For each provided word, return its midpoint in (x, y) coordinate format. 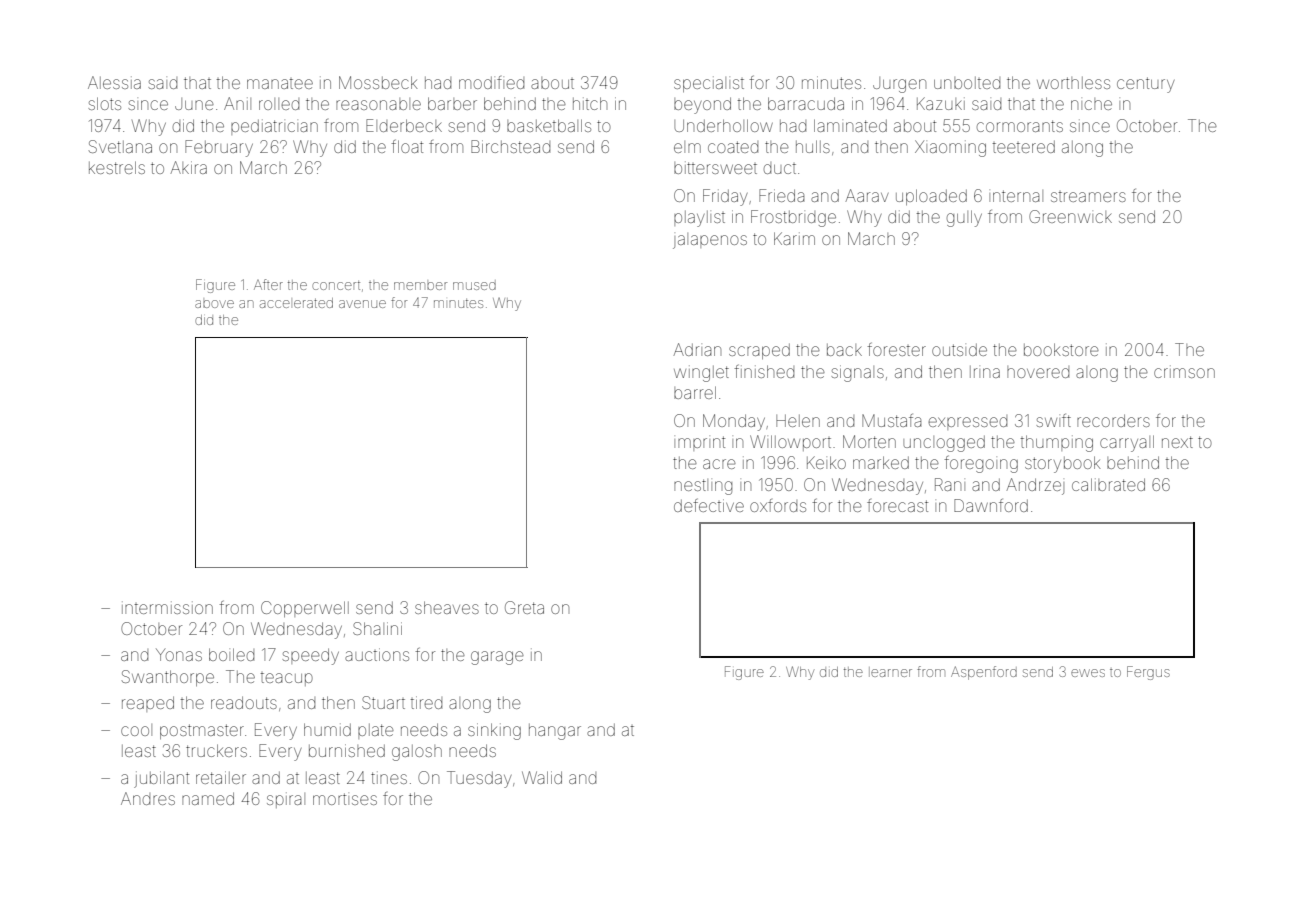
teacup (286, 679)
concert (336, 285)
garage (497, 658)
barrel (695, 392)
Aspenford (984, 673)
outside (959, 350)
